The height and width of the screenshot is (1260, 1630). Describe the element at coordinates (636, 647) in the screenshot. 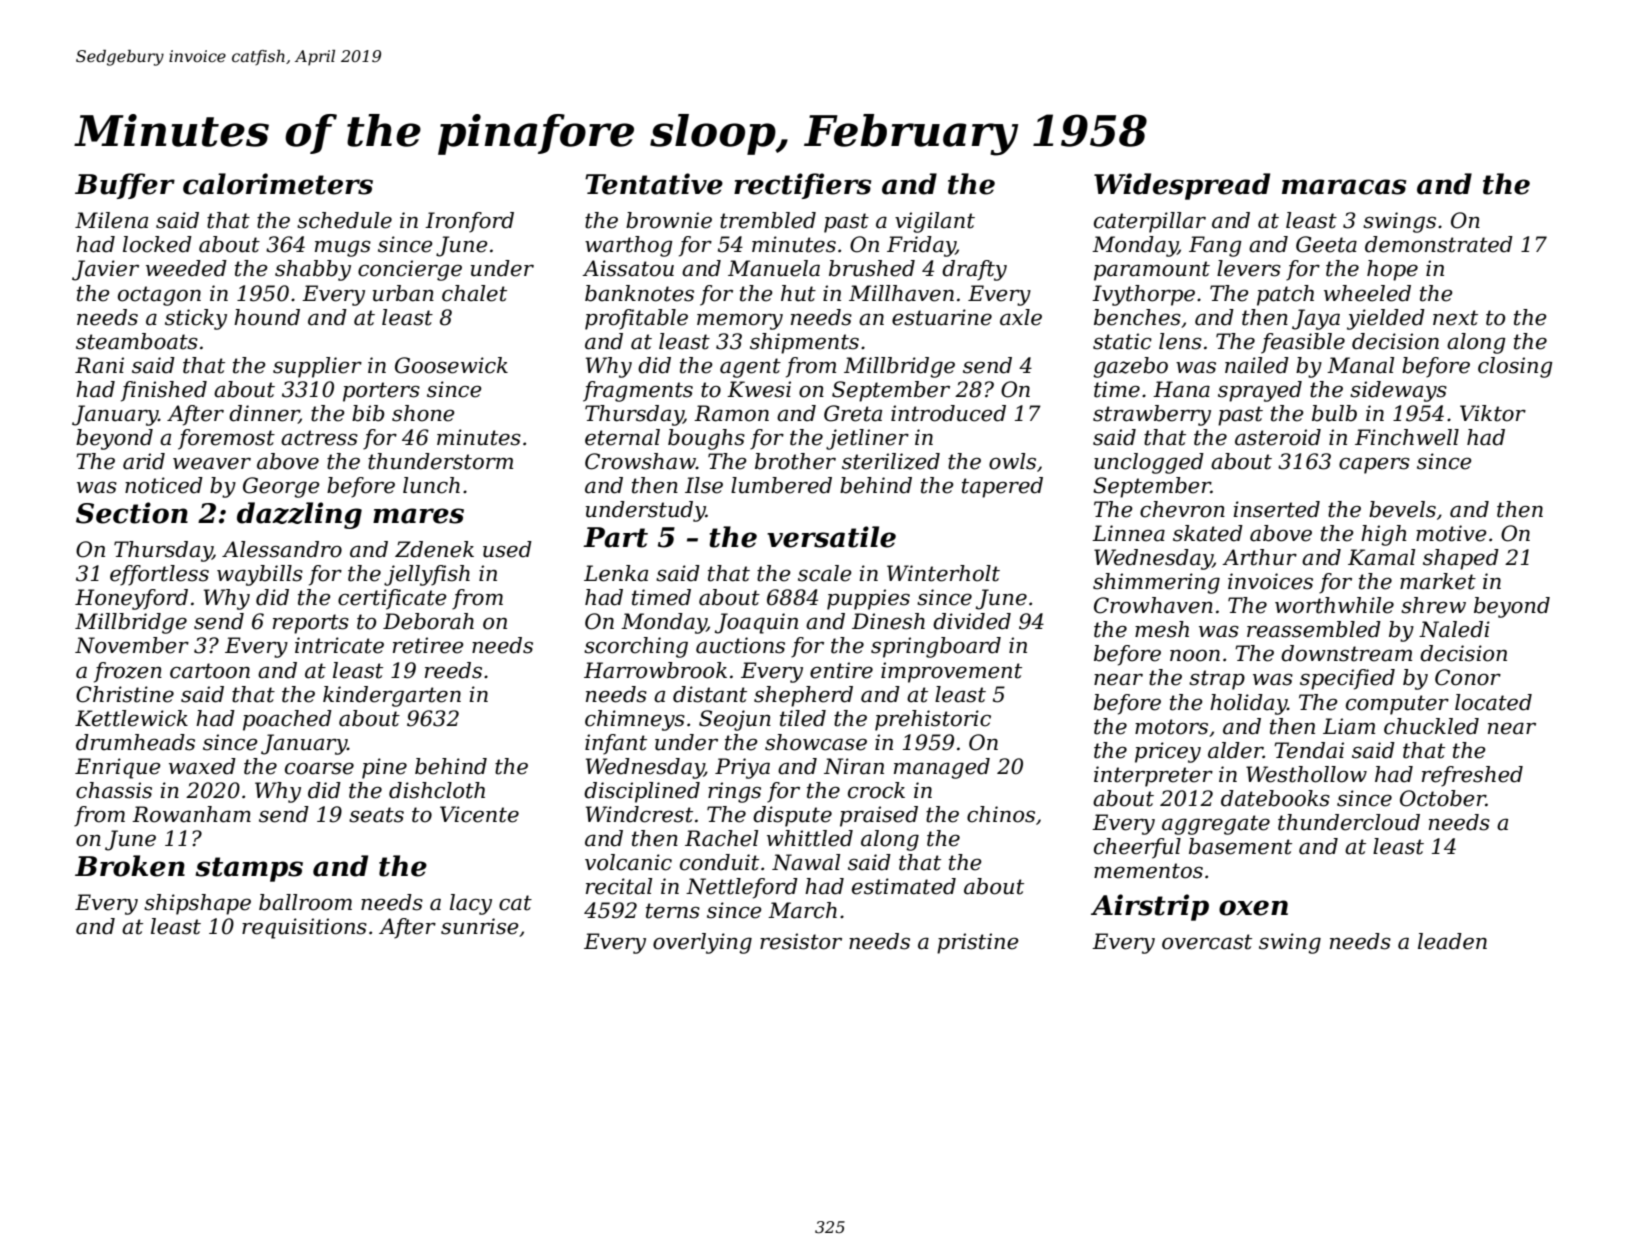

I see `scorching` at that location.
